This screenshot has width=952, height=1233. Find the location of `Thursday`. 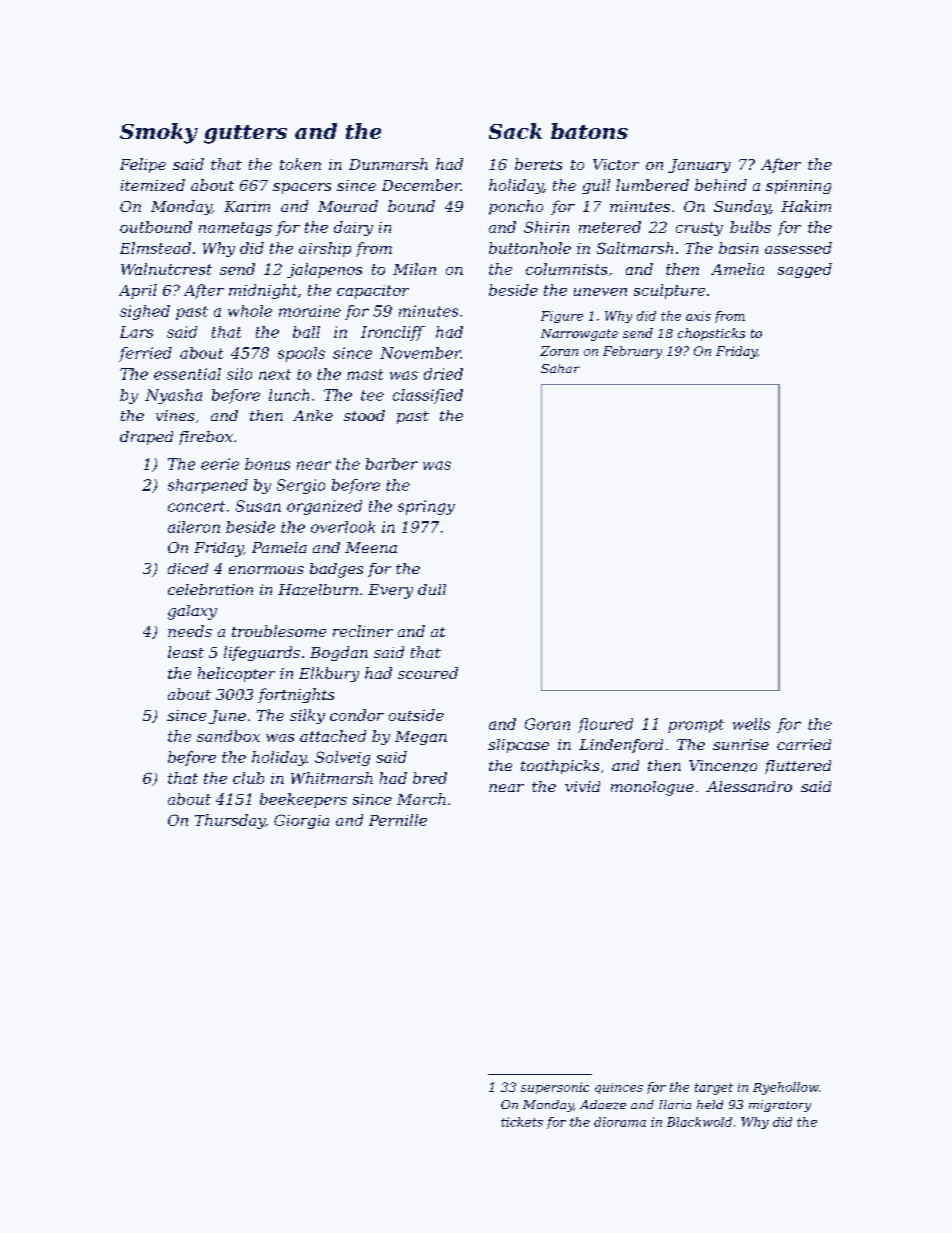

Thursday is located at coordinates (230, 821).
